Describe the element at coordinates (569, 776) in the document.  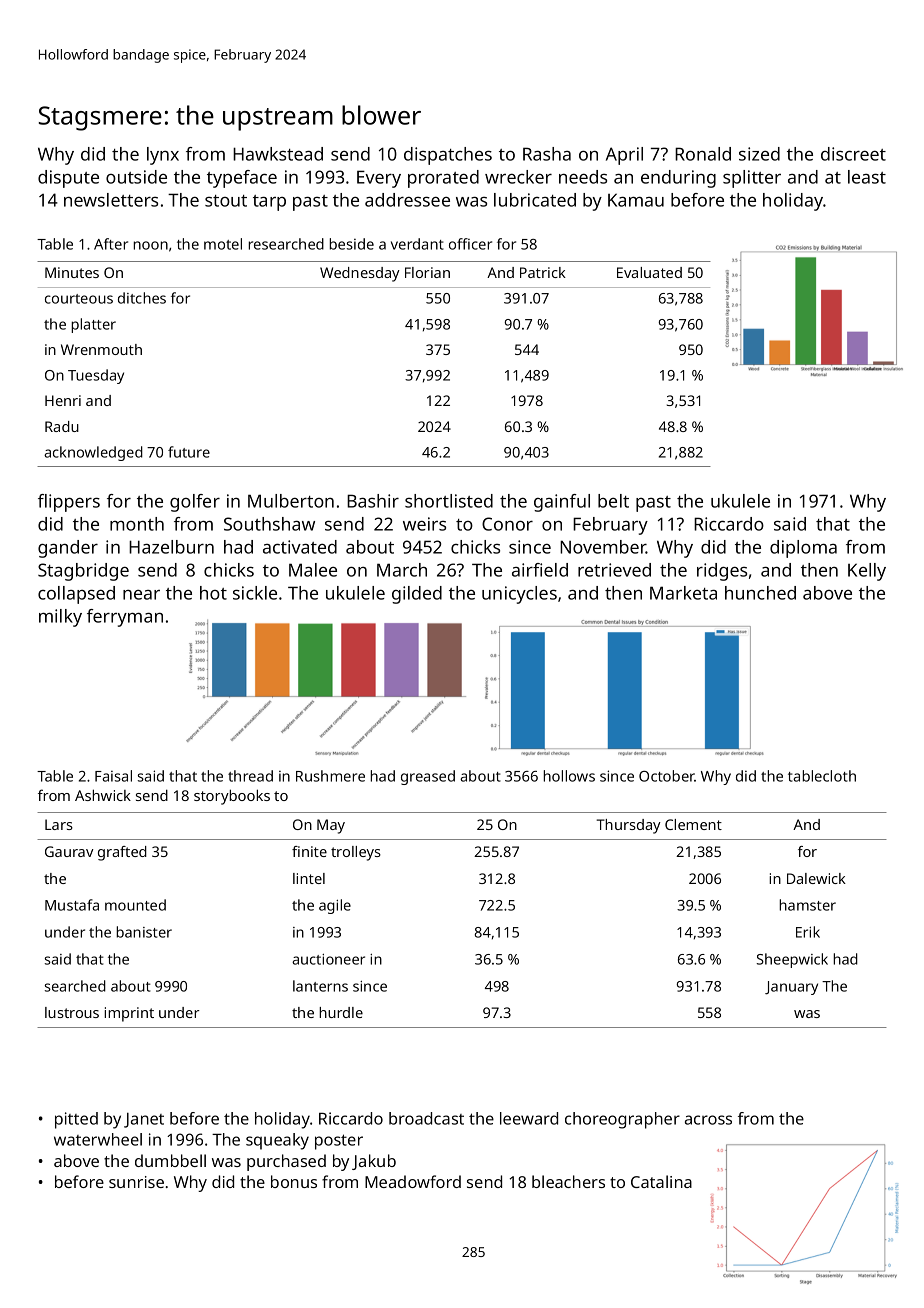
I see `hollows` at that location.
